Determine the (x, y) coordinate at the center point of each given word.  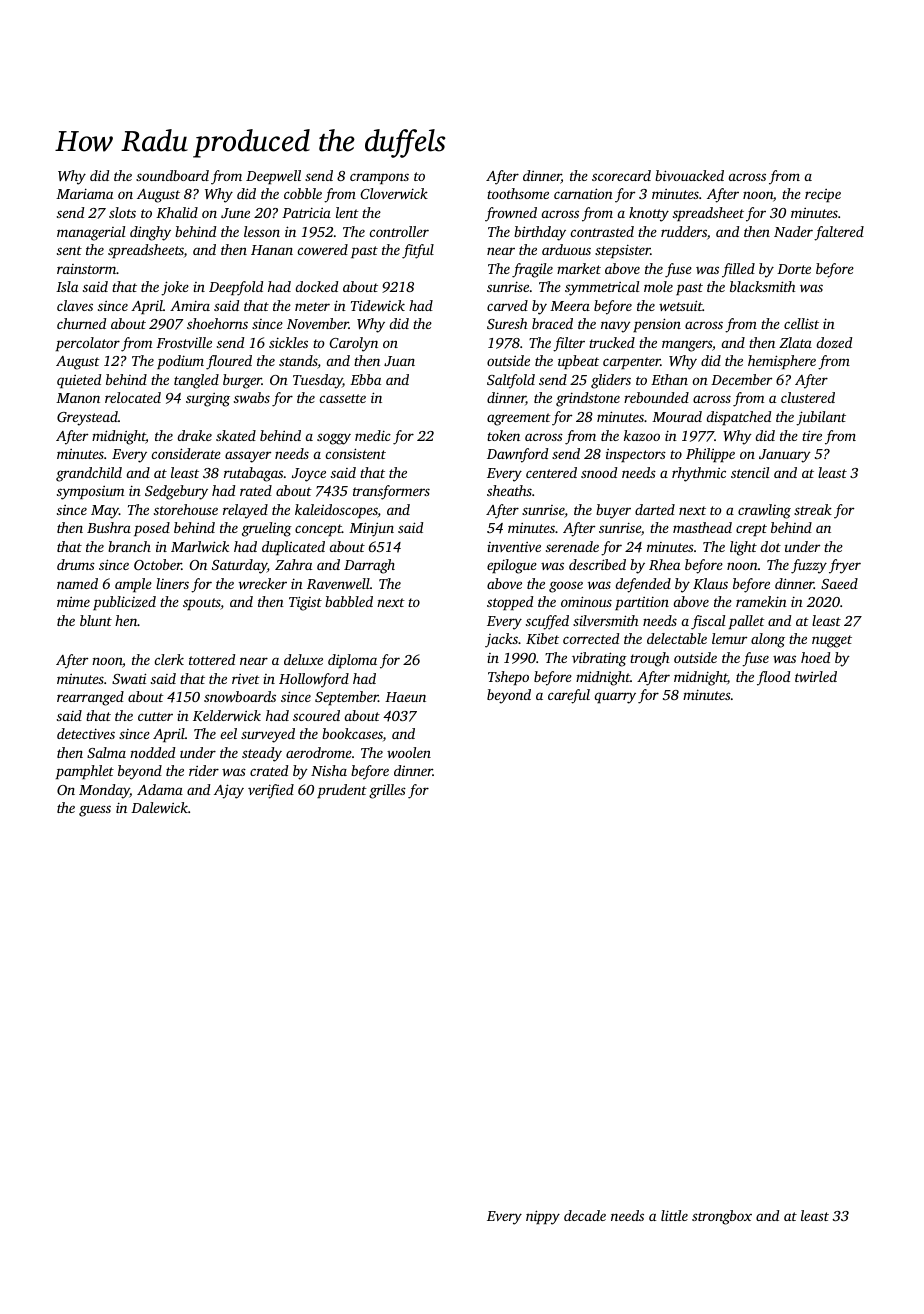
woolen (409, 752)
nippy (543, 1217)
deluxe (303, 659)
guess (95, 811)
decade (585, 1215)
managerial (91, 233)
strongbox (722, 1217)
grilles (387, 791)
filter (569, 344)
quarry (615, 698)
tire (812, 435)
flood (773, 678)
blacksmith (763, 286)
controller (399, 231)
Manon (78, 398)
